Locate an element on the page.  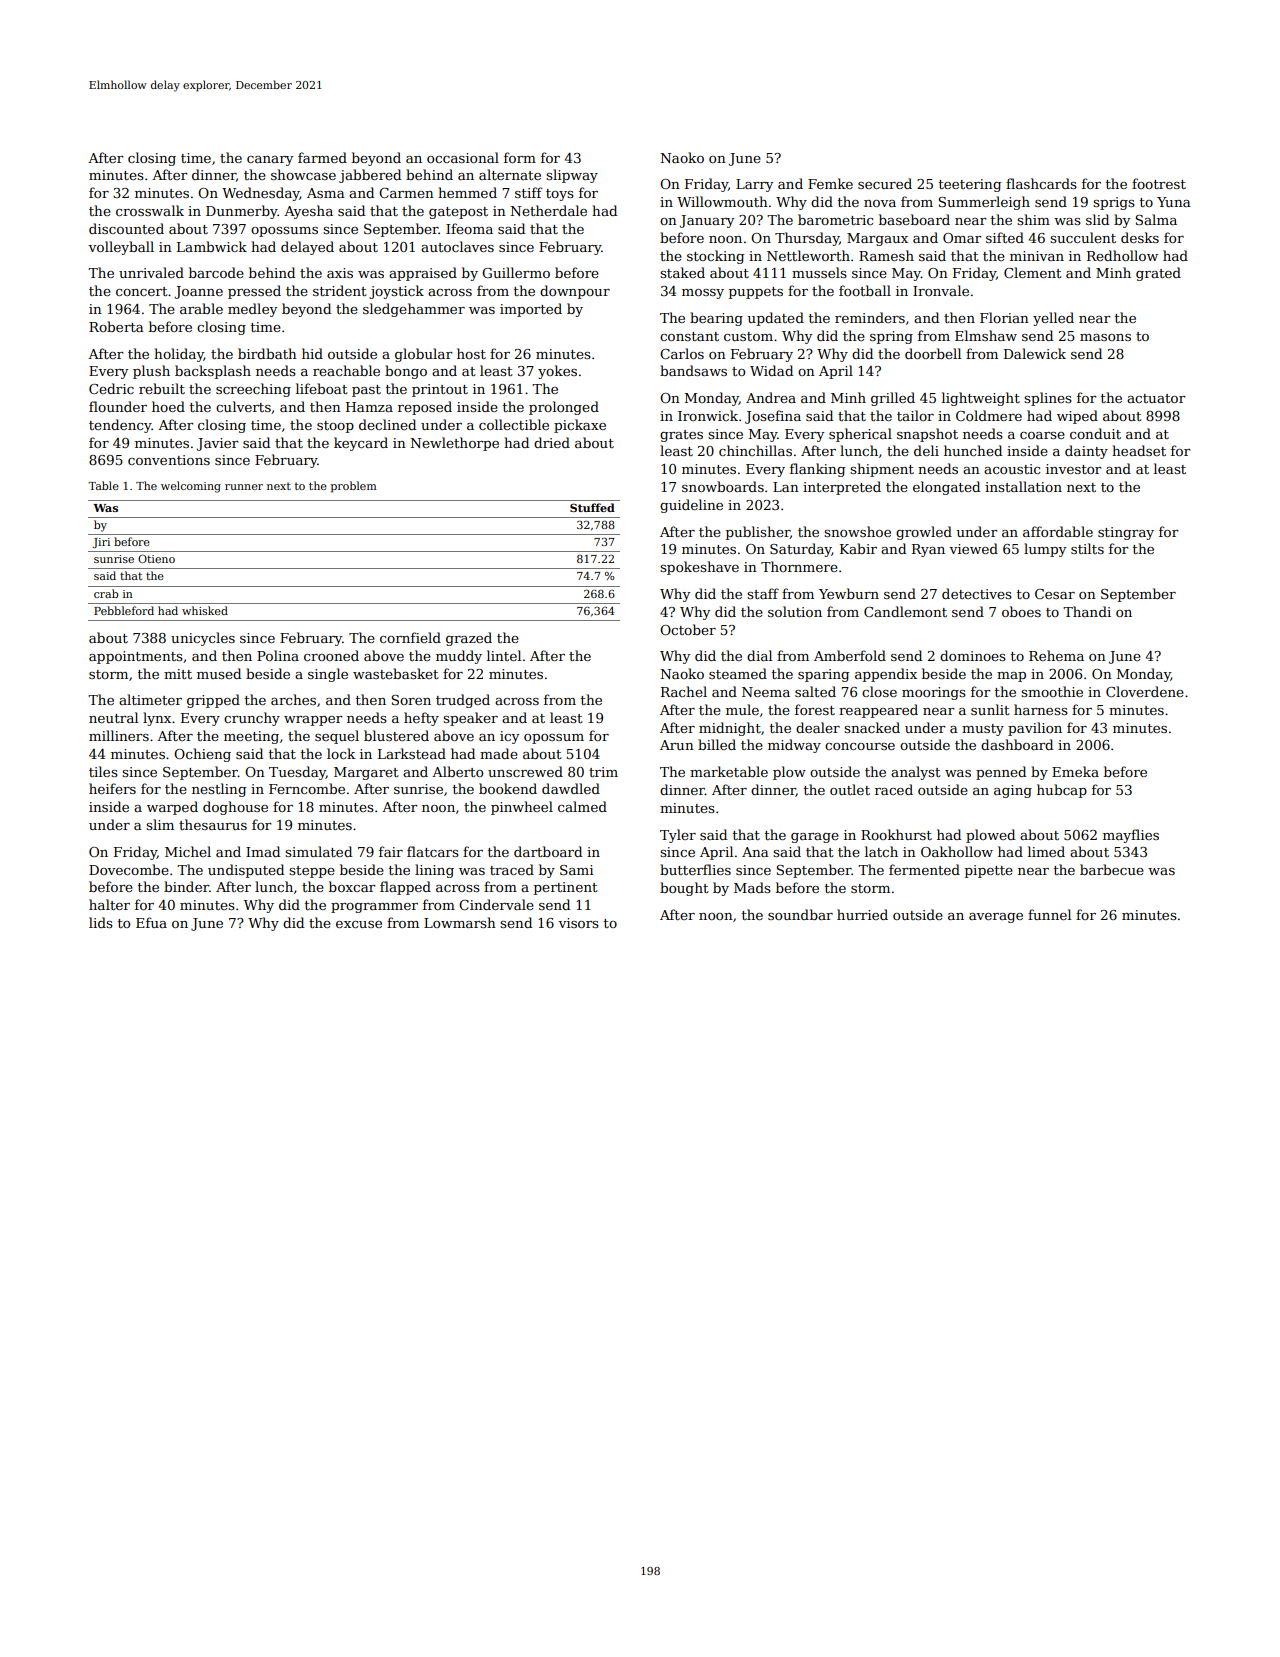
Efua is located at coordinates (151, 922).
